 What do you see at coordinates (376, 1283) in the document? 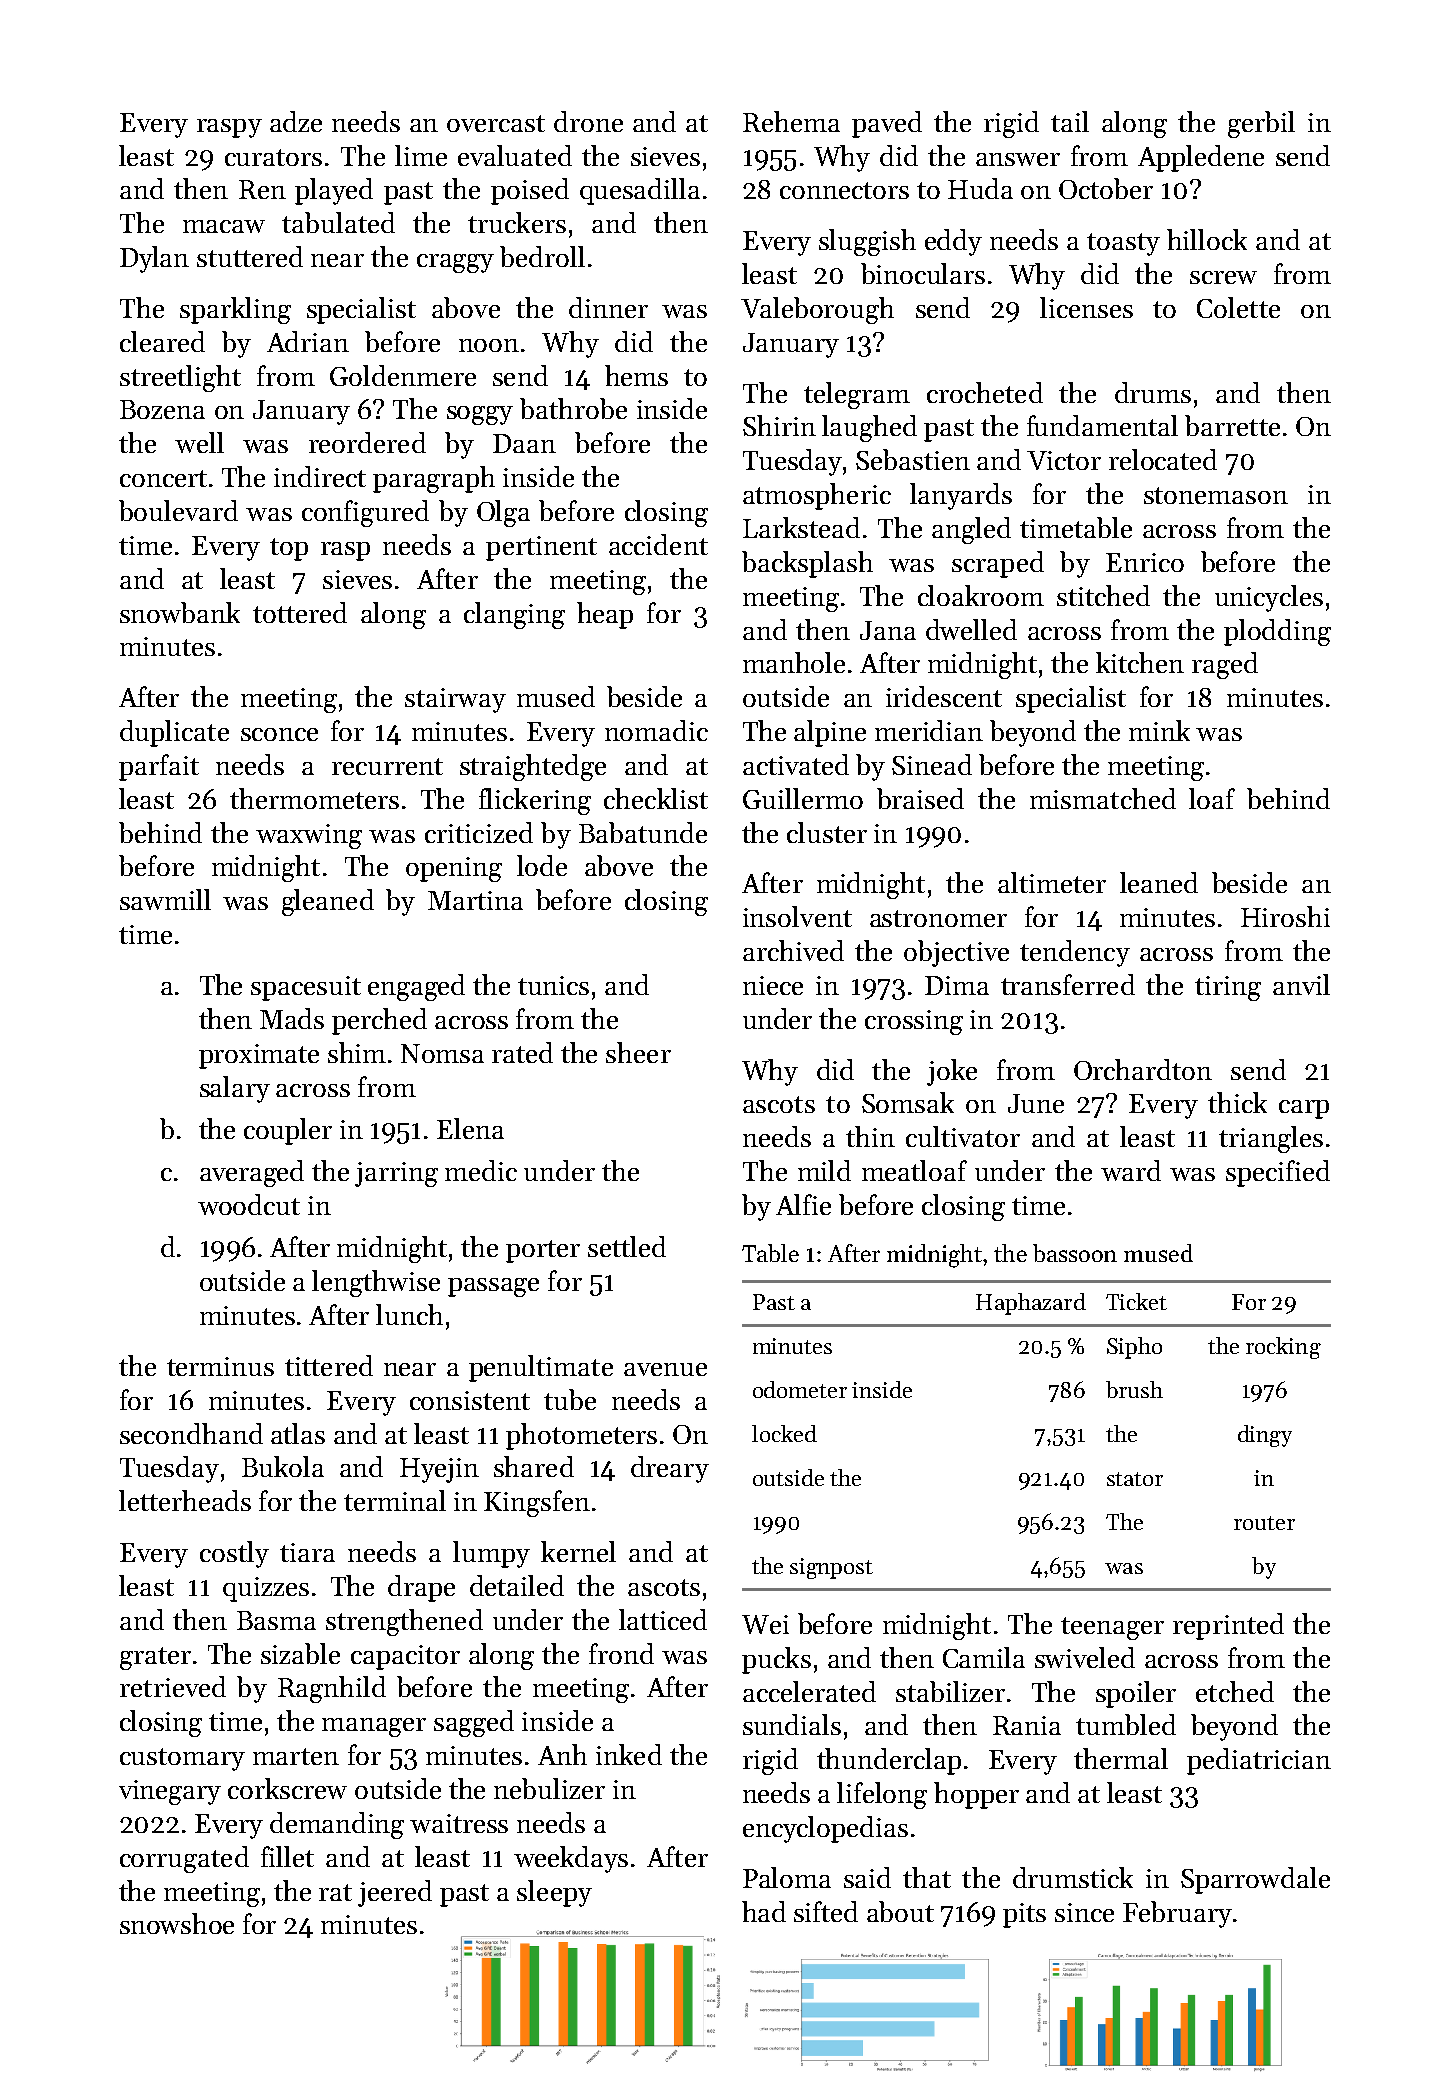
I see `lengthwise` at bounding box center [376, 1283].
